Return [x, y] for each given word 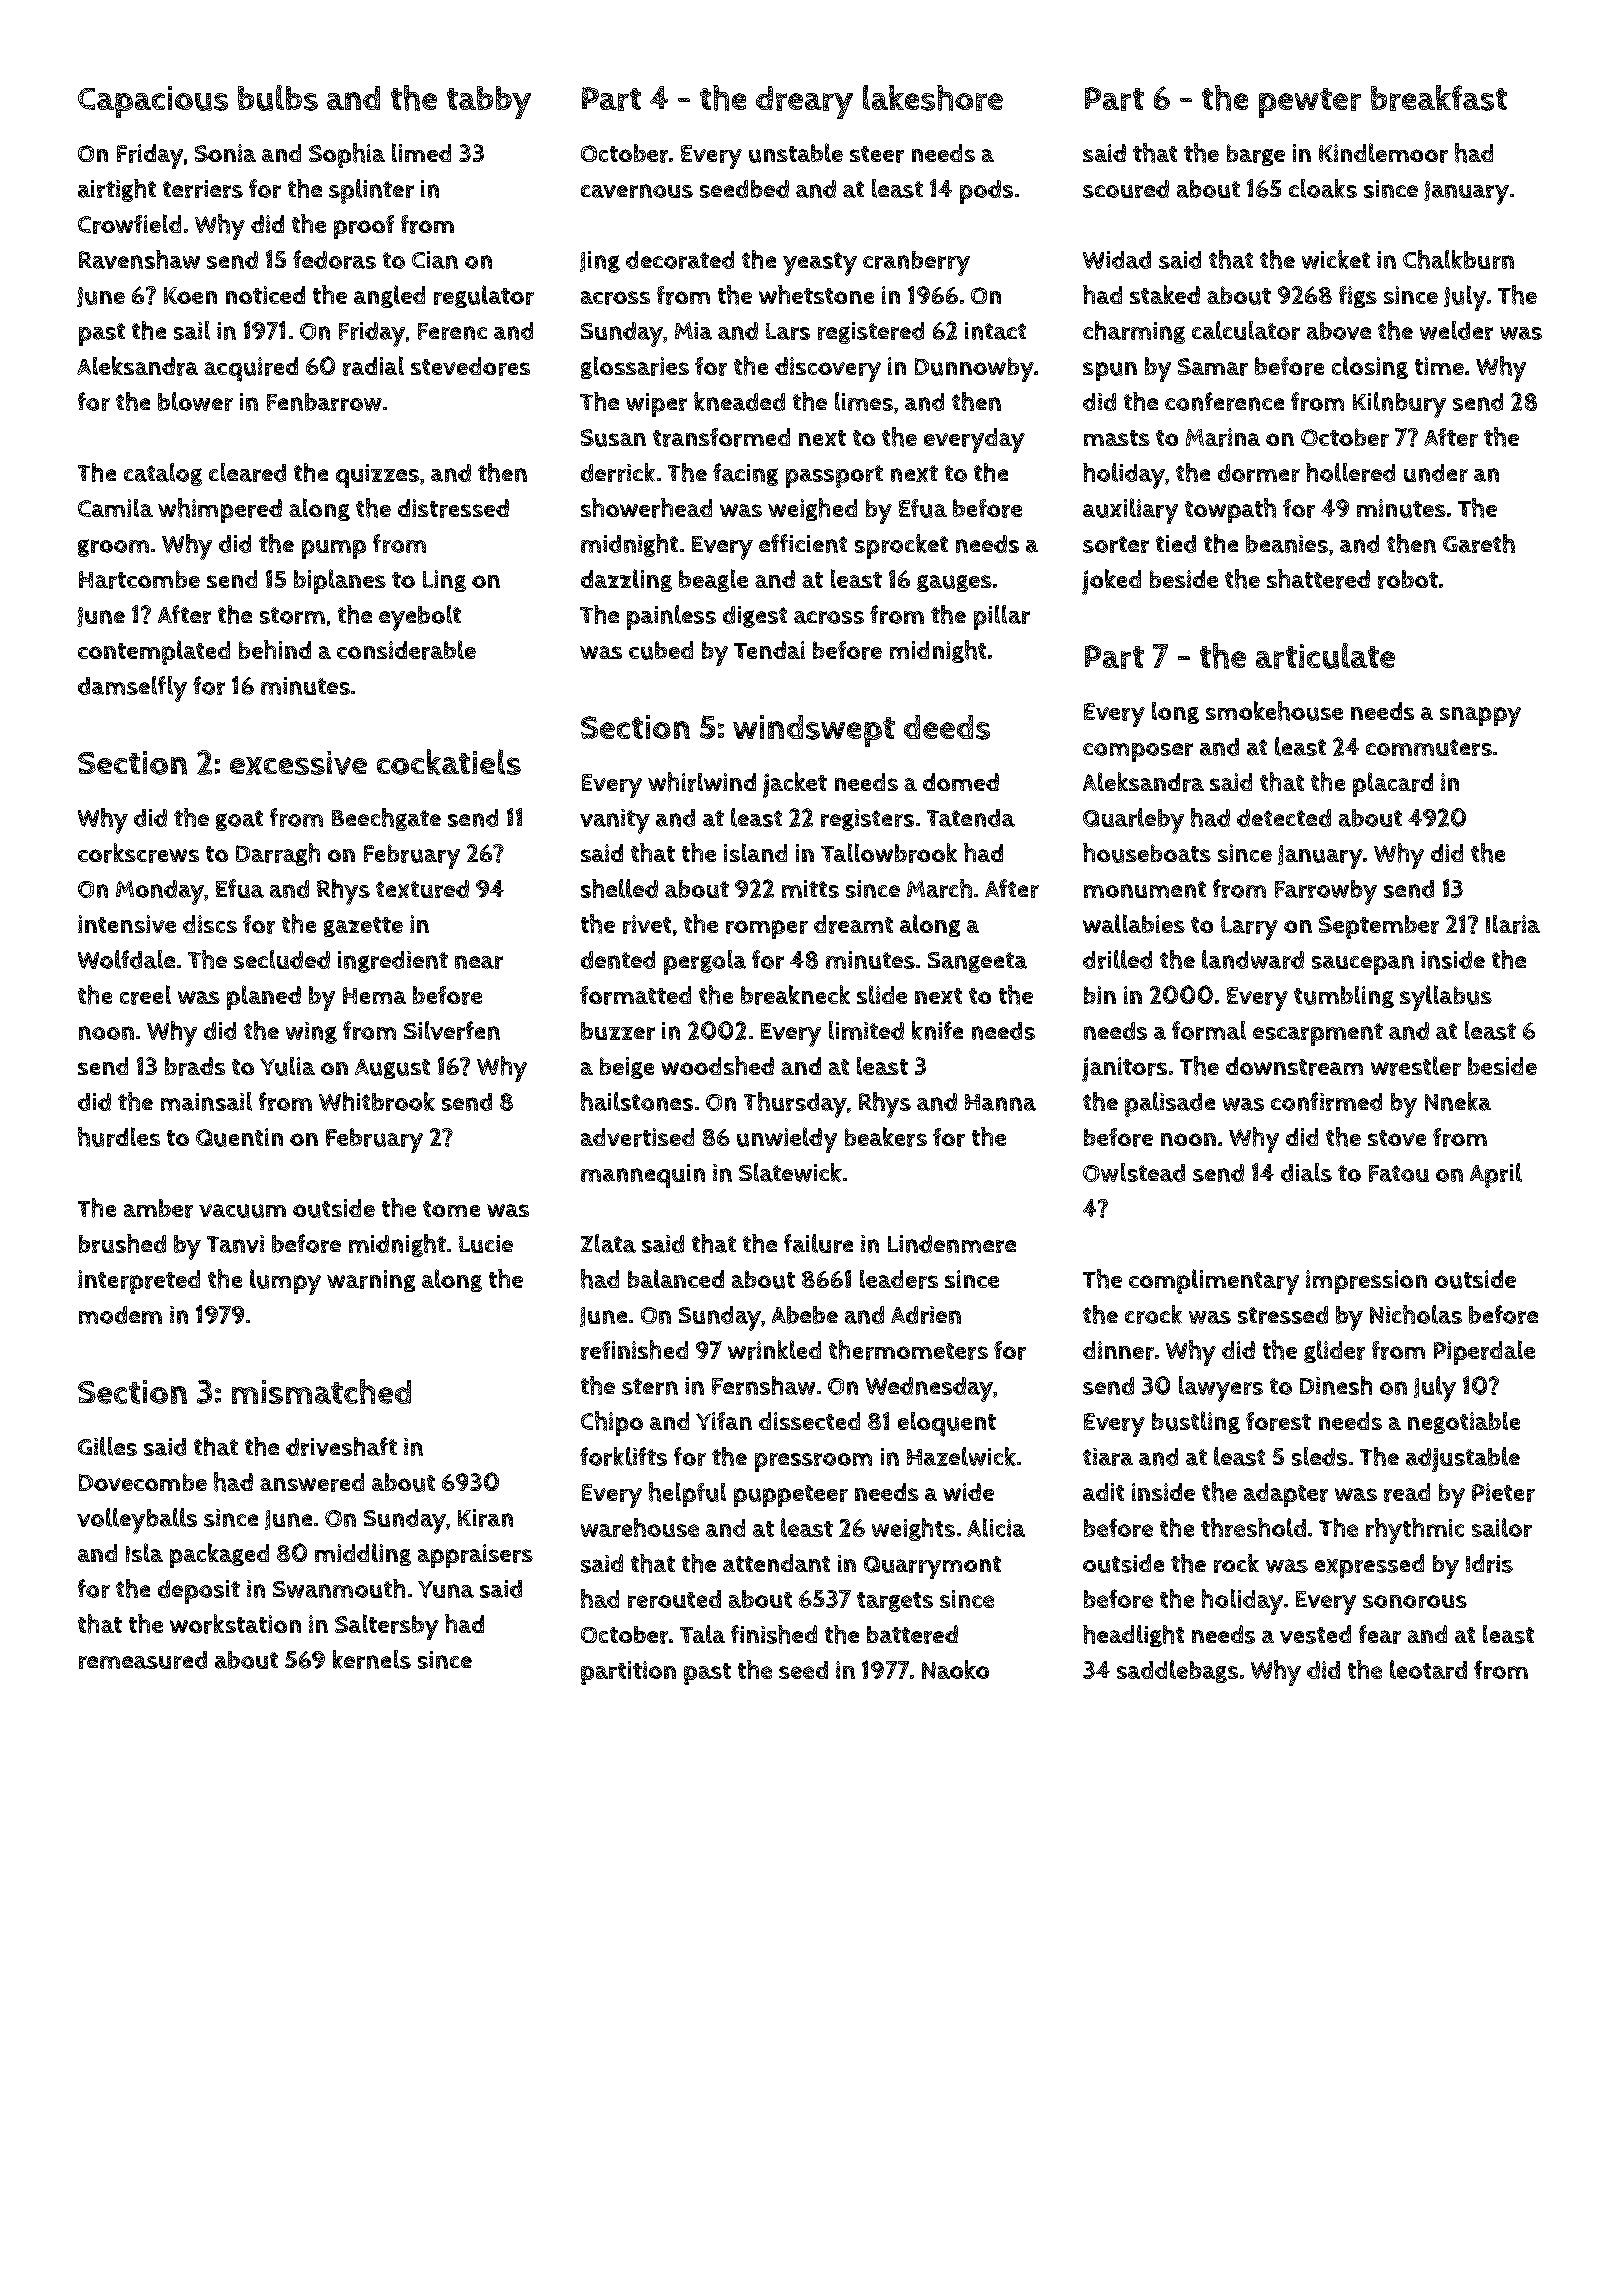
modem [120, 1315]
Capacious [153, 102]
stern [650, 1386]
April [1496, 1175]
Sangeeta [977, 962]
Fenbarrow [324, 402]
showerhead [646, 508]
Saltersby [387, 1627]
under [1436, 473]
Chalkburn [1458, 259]
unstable [796, 153]
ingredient [393, 962]
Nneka [1458, 1101]
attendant [776, 1563]
